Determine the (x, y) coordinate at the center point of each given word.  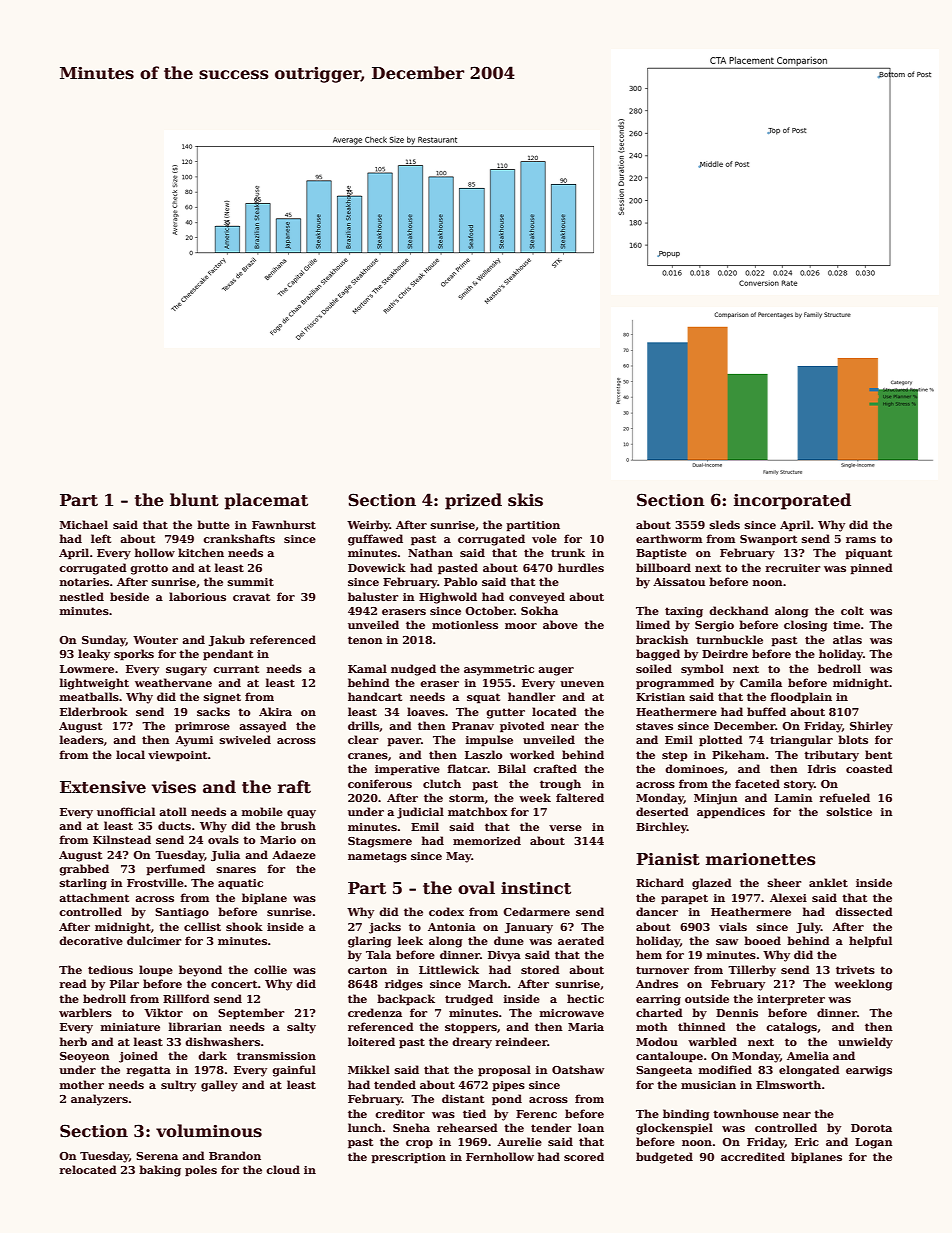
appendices (731, 813)
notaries (84, 582)
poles (201, 1171)
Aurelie (519, 1141)
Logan (874, 1143)
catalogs (791, 1028)
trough (560, 785)
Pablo (460, 581)
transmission (276, 1056)
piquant (868, 554)
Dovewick (377, 567)
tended (395, 1084)
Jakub (227, 640)
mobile (262, 811)
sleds (725, 524)
